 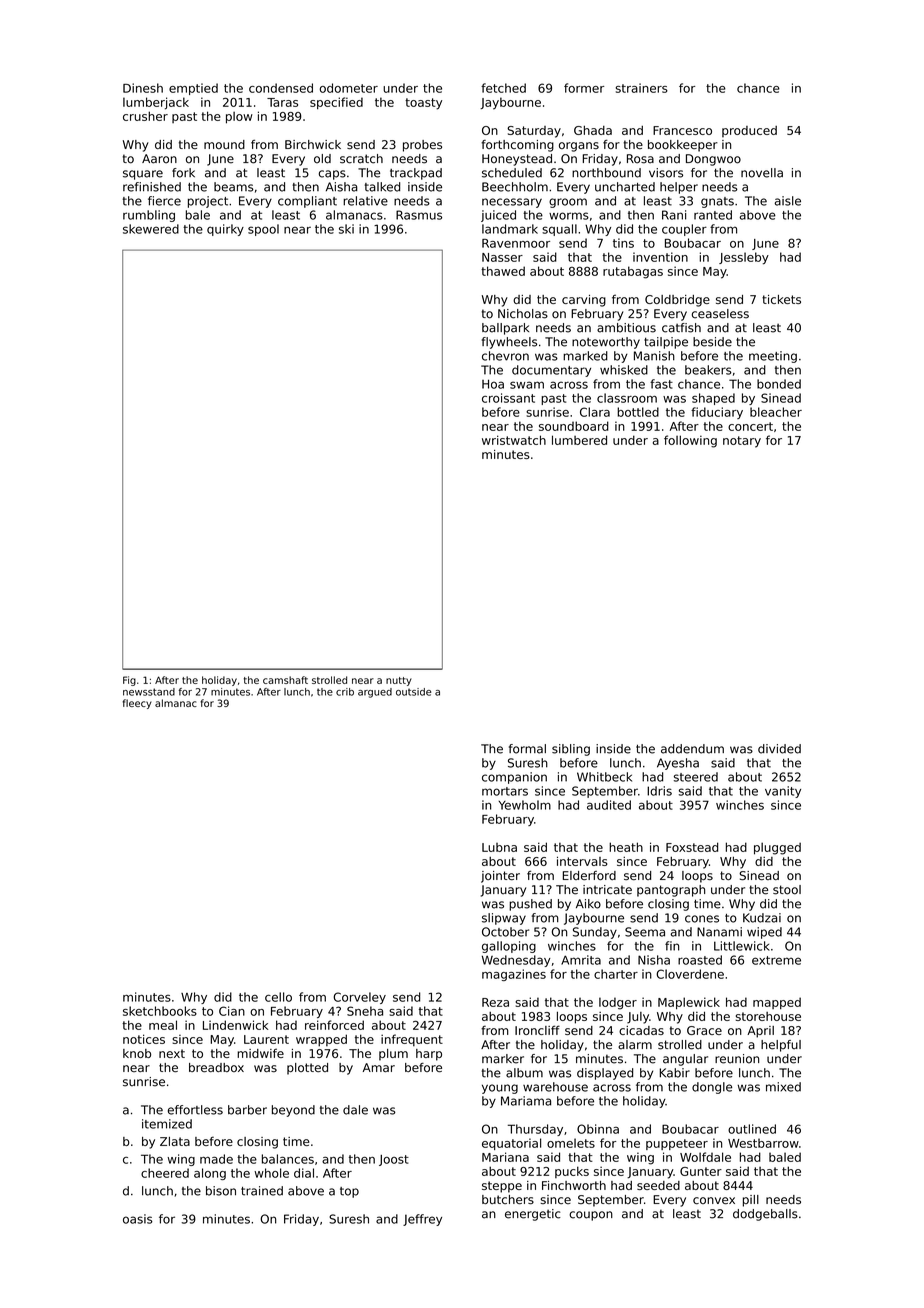 I want to click on Laurent, so click(x=266, y=1039).
